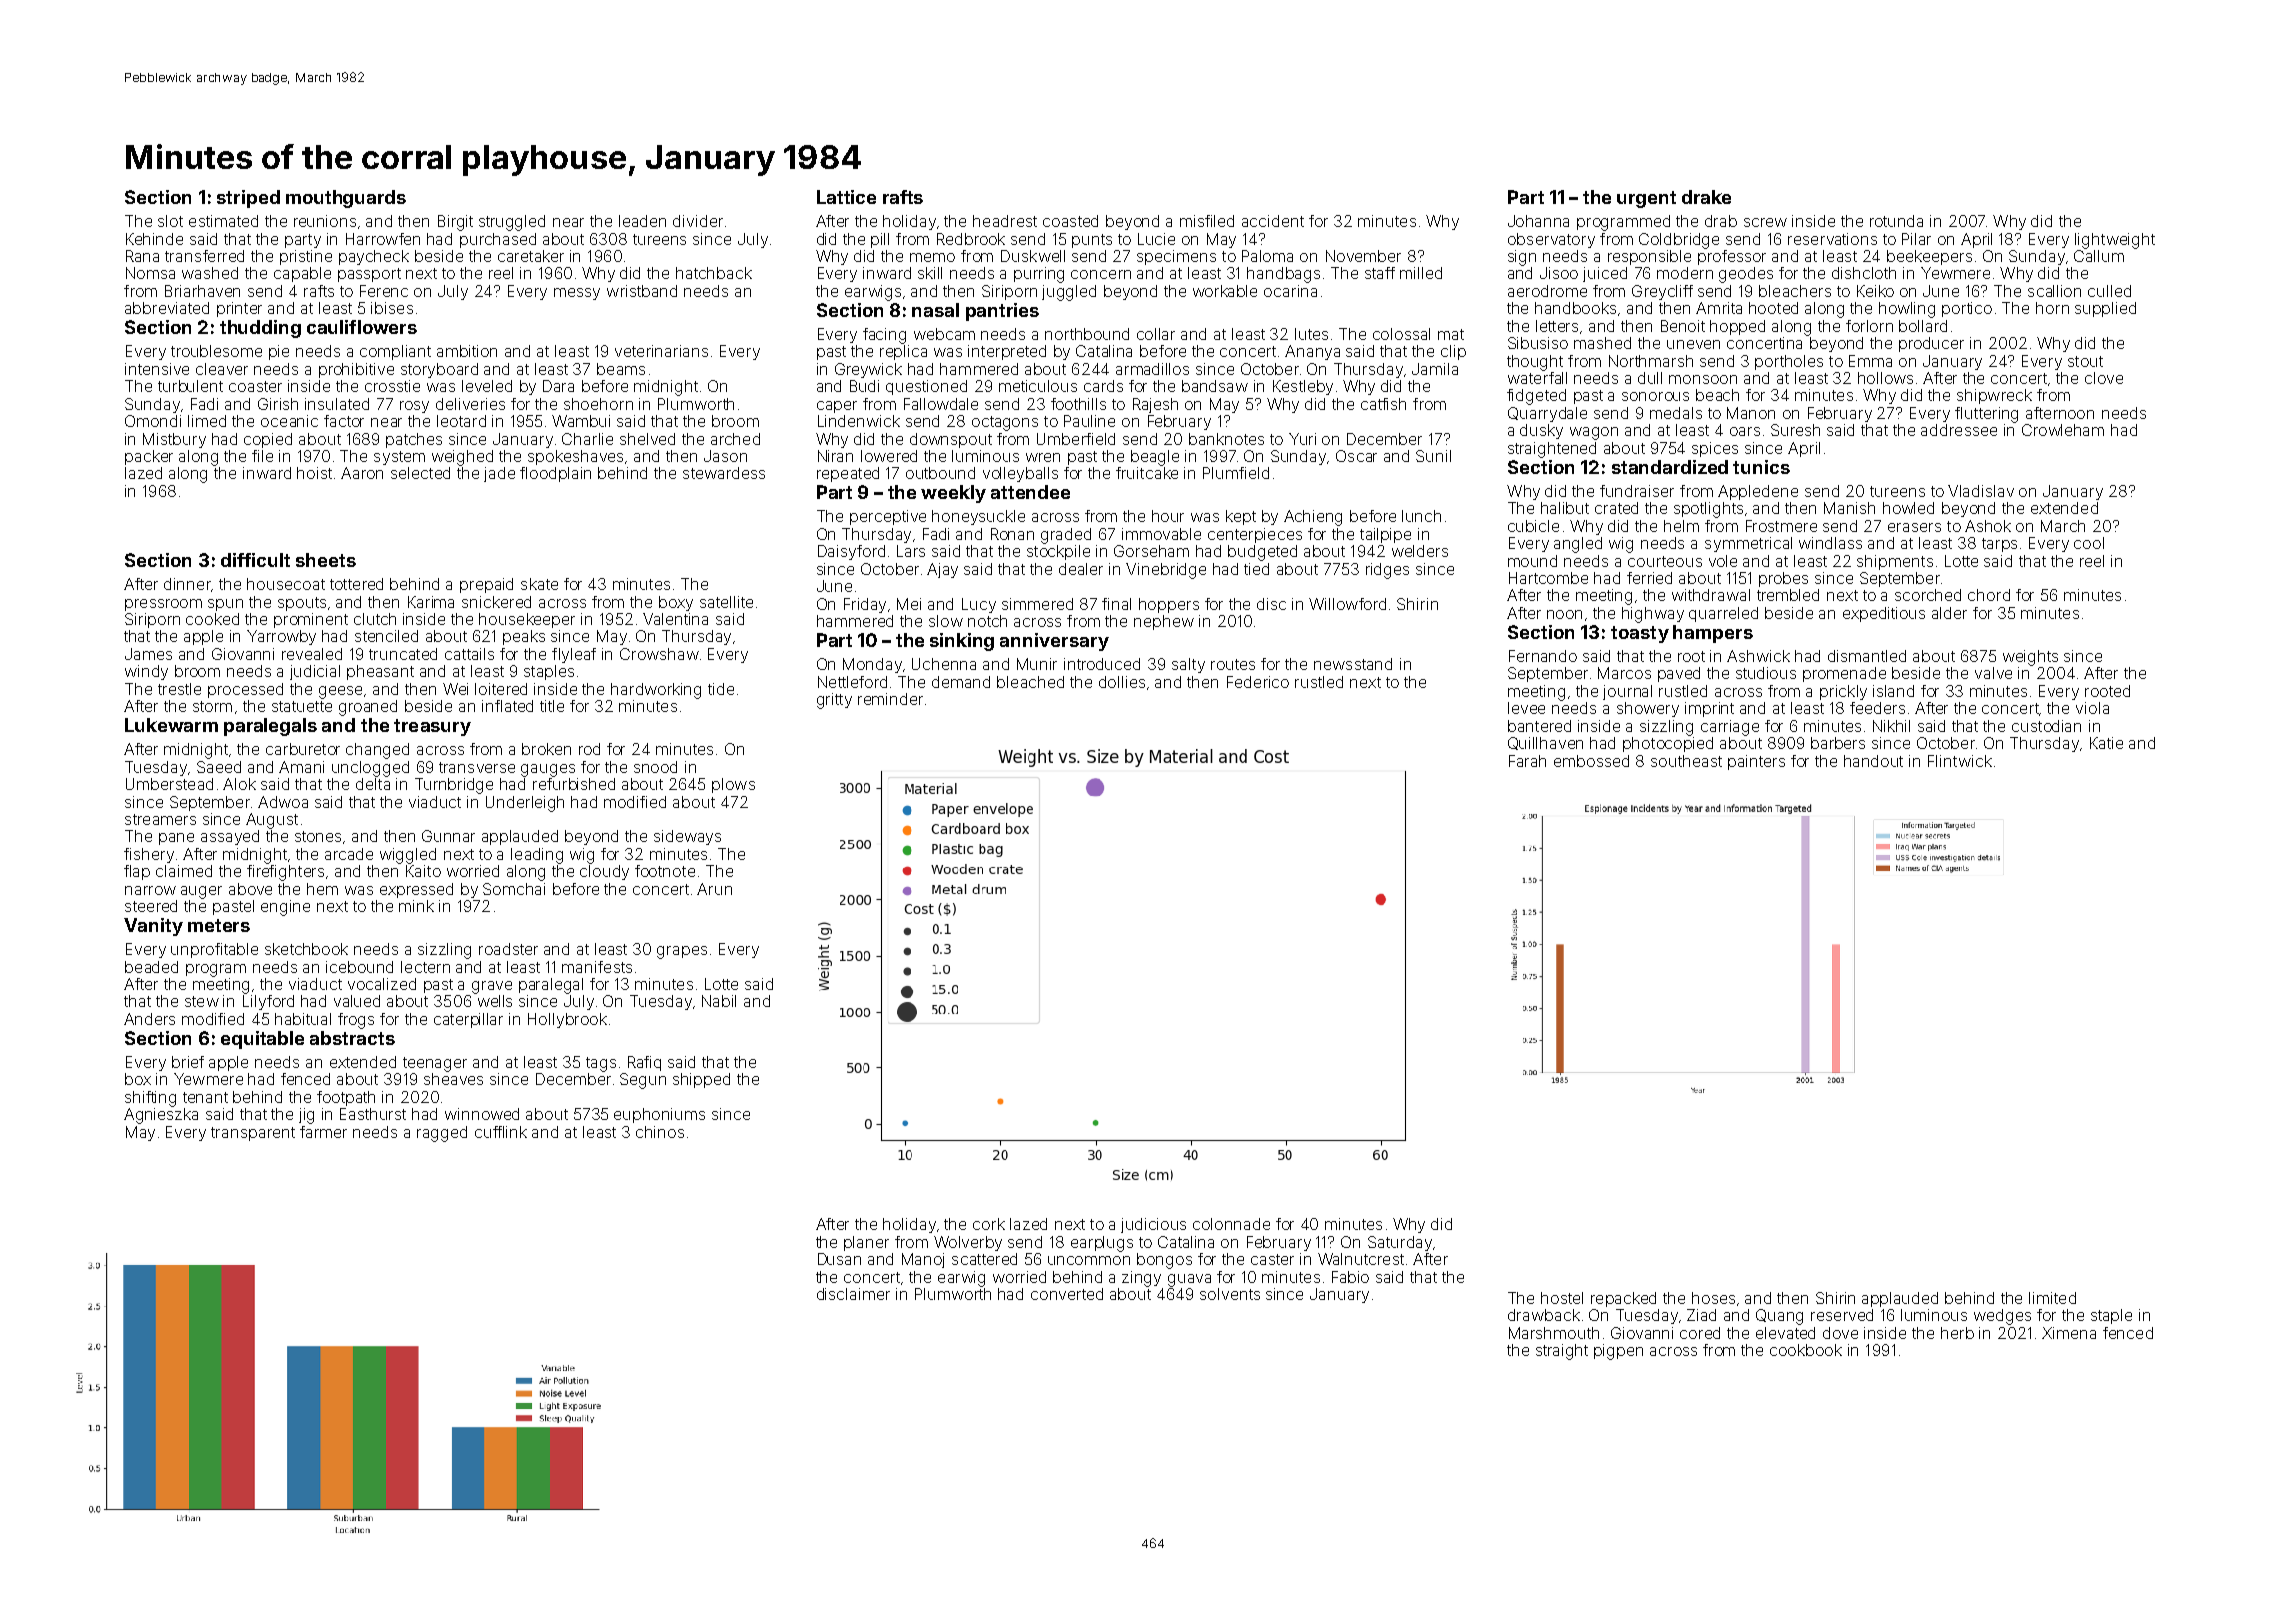  I want to click on colonnade, so click(1231, 1224).
